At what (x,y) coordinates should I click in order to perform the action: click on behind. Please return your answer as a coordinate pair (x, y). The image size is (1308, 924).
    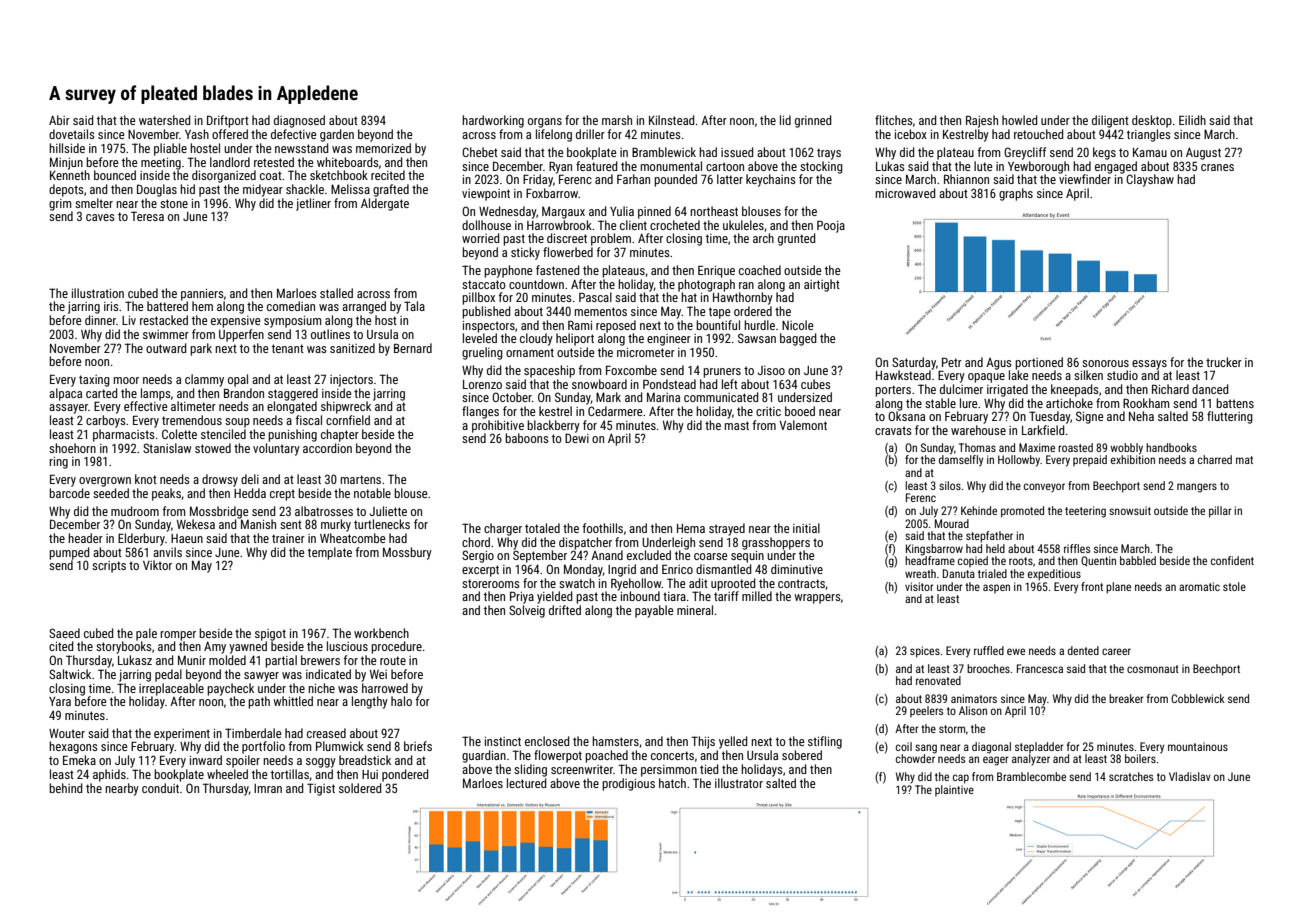
    Looking at the image, I should click on (66, 788).
